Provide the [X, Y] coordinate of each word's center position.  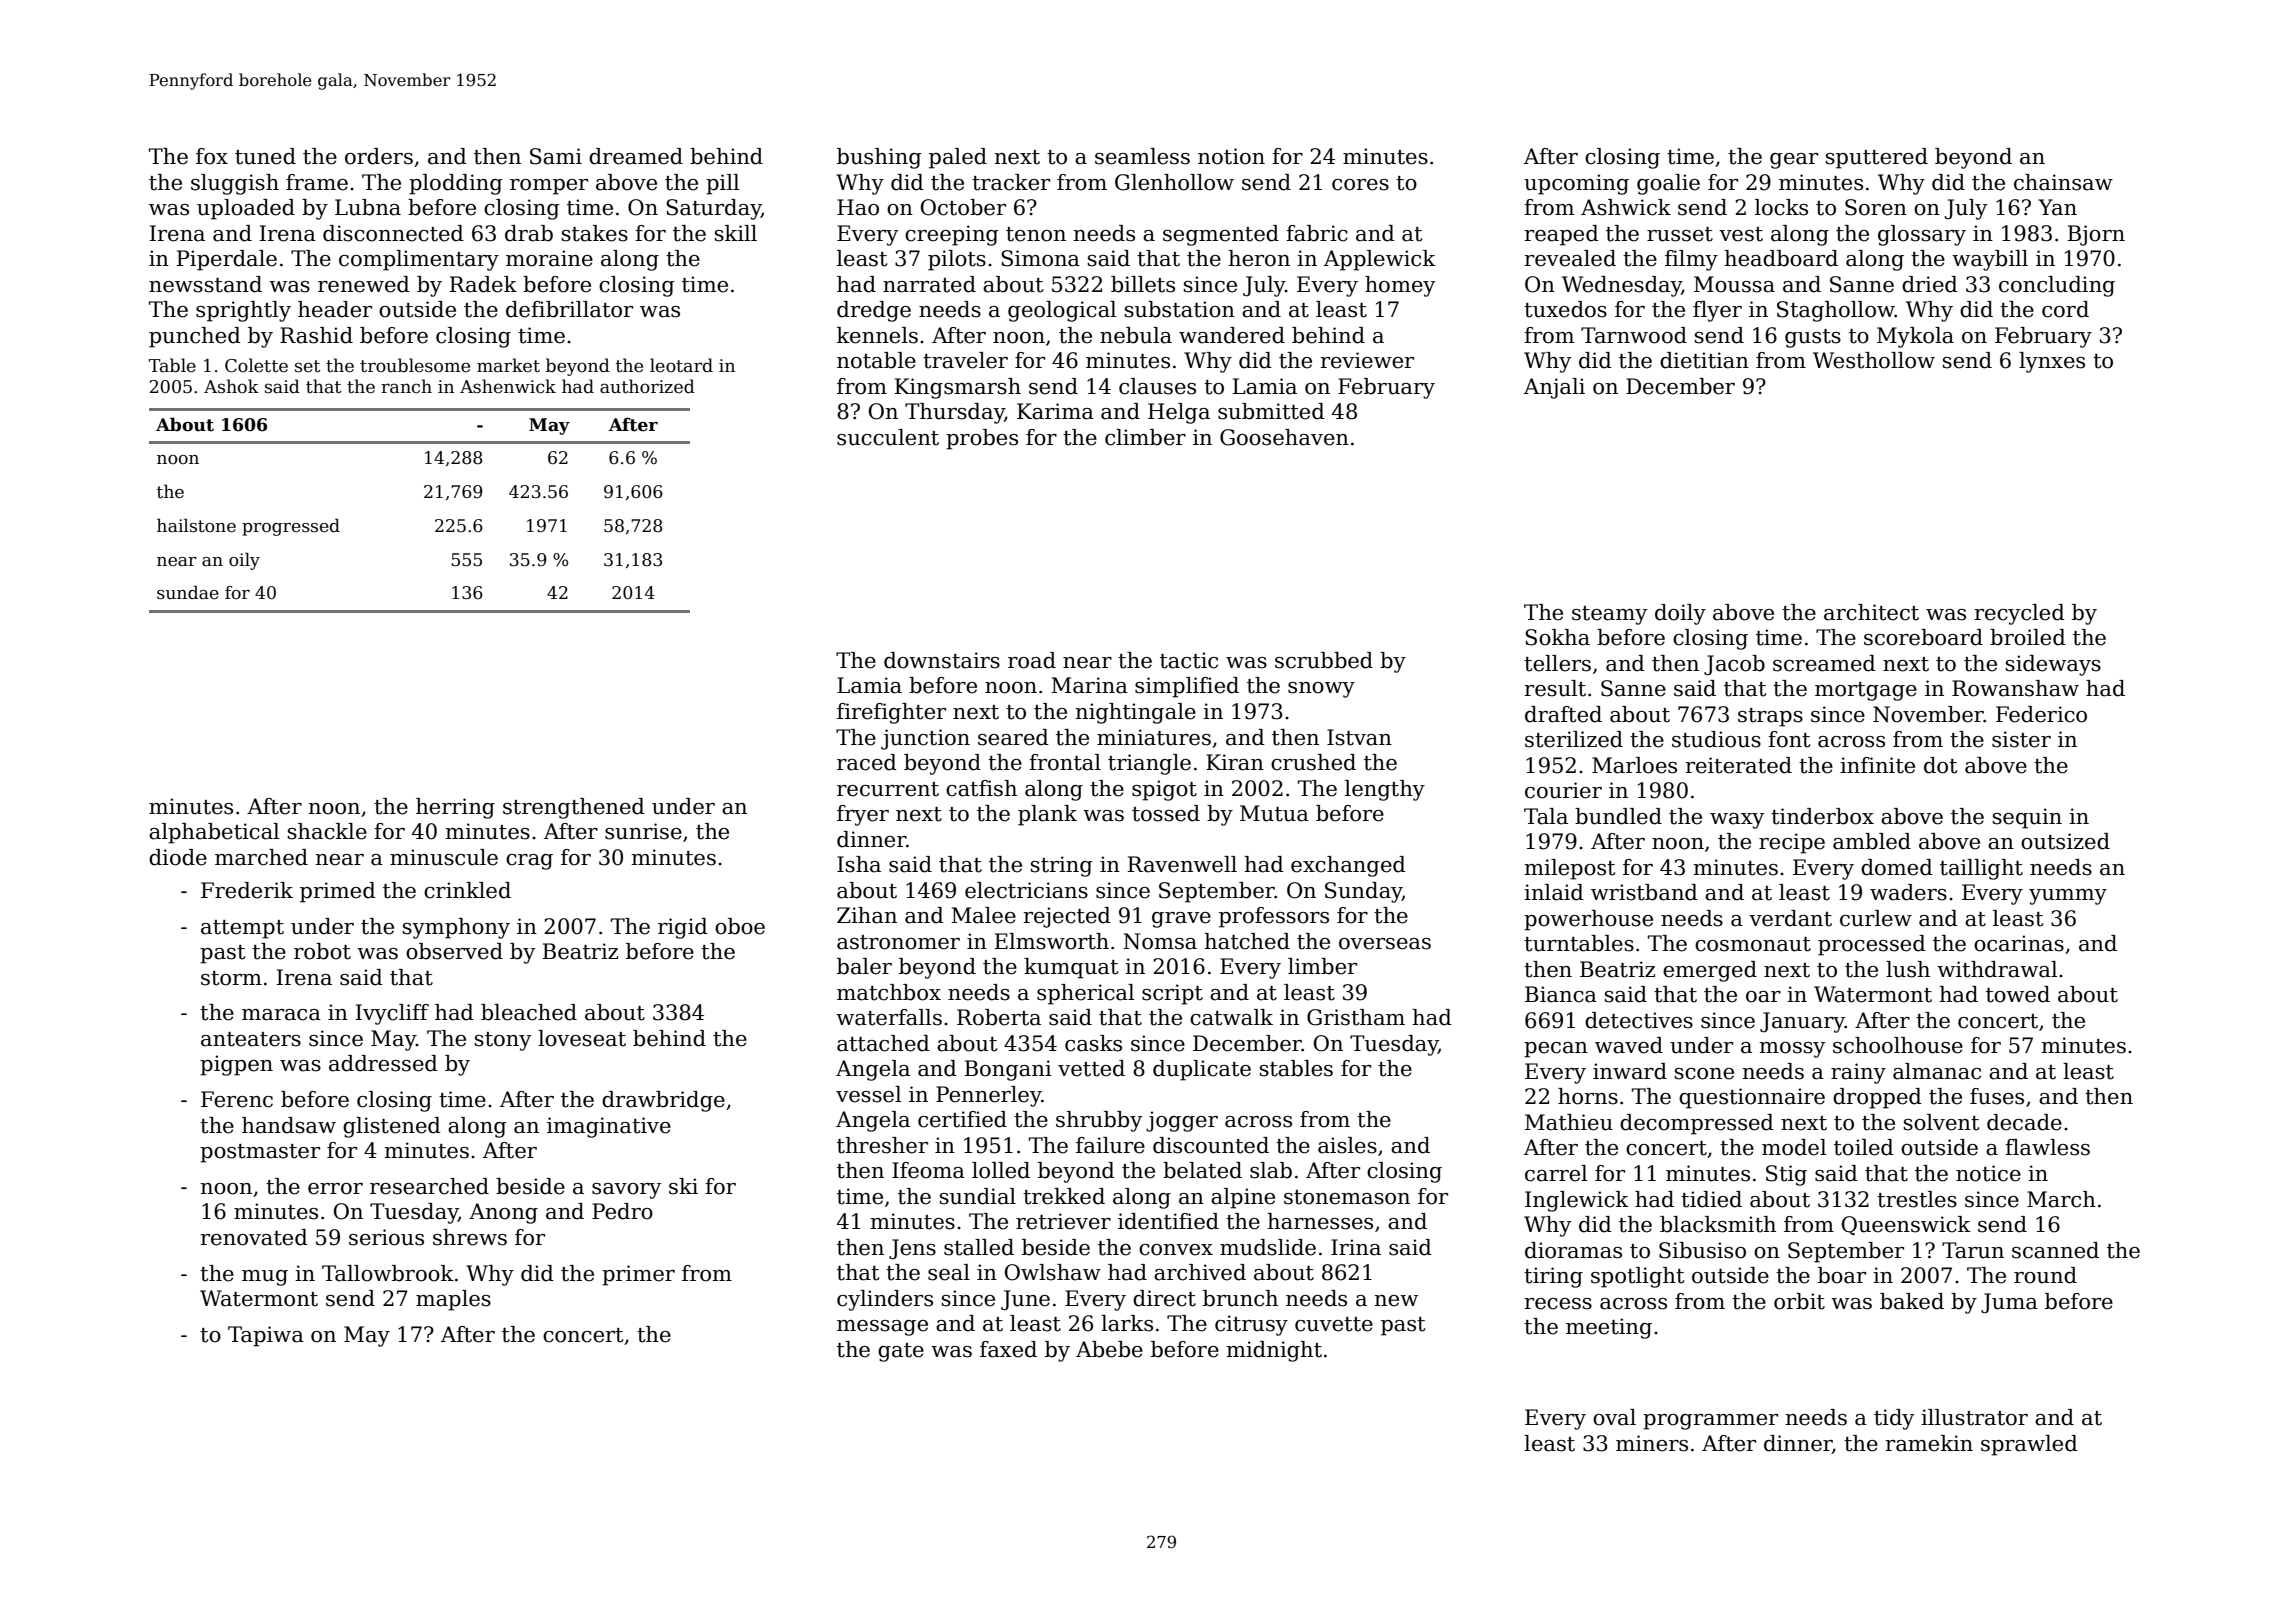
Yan [2057, 207]
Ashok [231, 386]
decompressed [1697, 1124]
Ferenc [237, 1099]
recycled [2019, 614]
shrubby [1099, 1121]
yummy [2068, 897]
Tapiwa [266, 1336]
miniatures [1154, 737]
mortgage [1866, 691]
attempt [242, 929]
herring [455, 808]
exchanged [1348, 866]
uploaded [246, 209]
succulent [888, 437]
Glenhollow [1174, 182]
